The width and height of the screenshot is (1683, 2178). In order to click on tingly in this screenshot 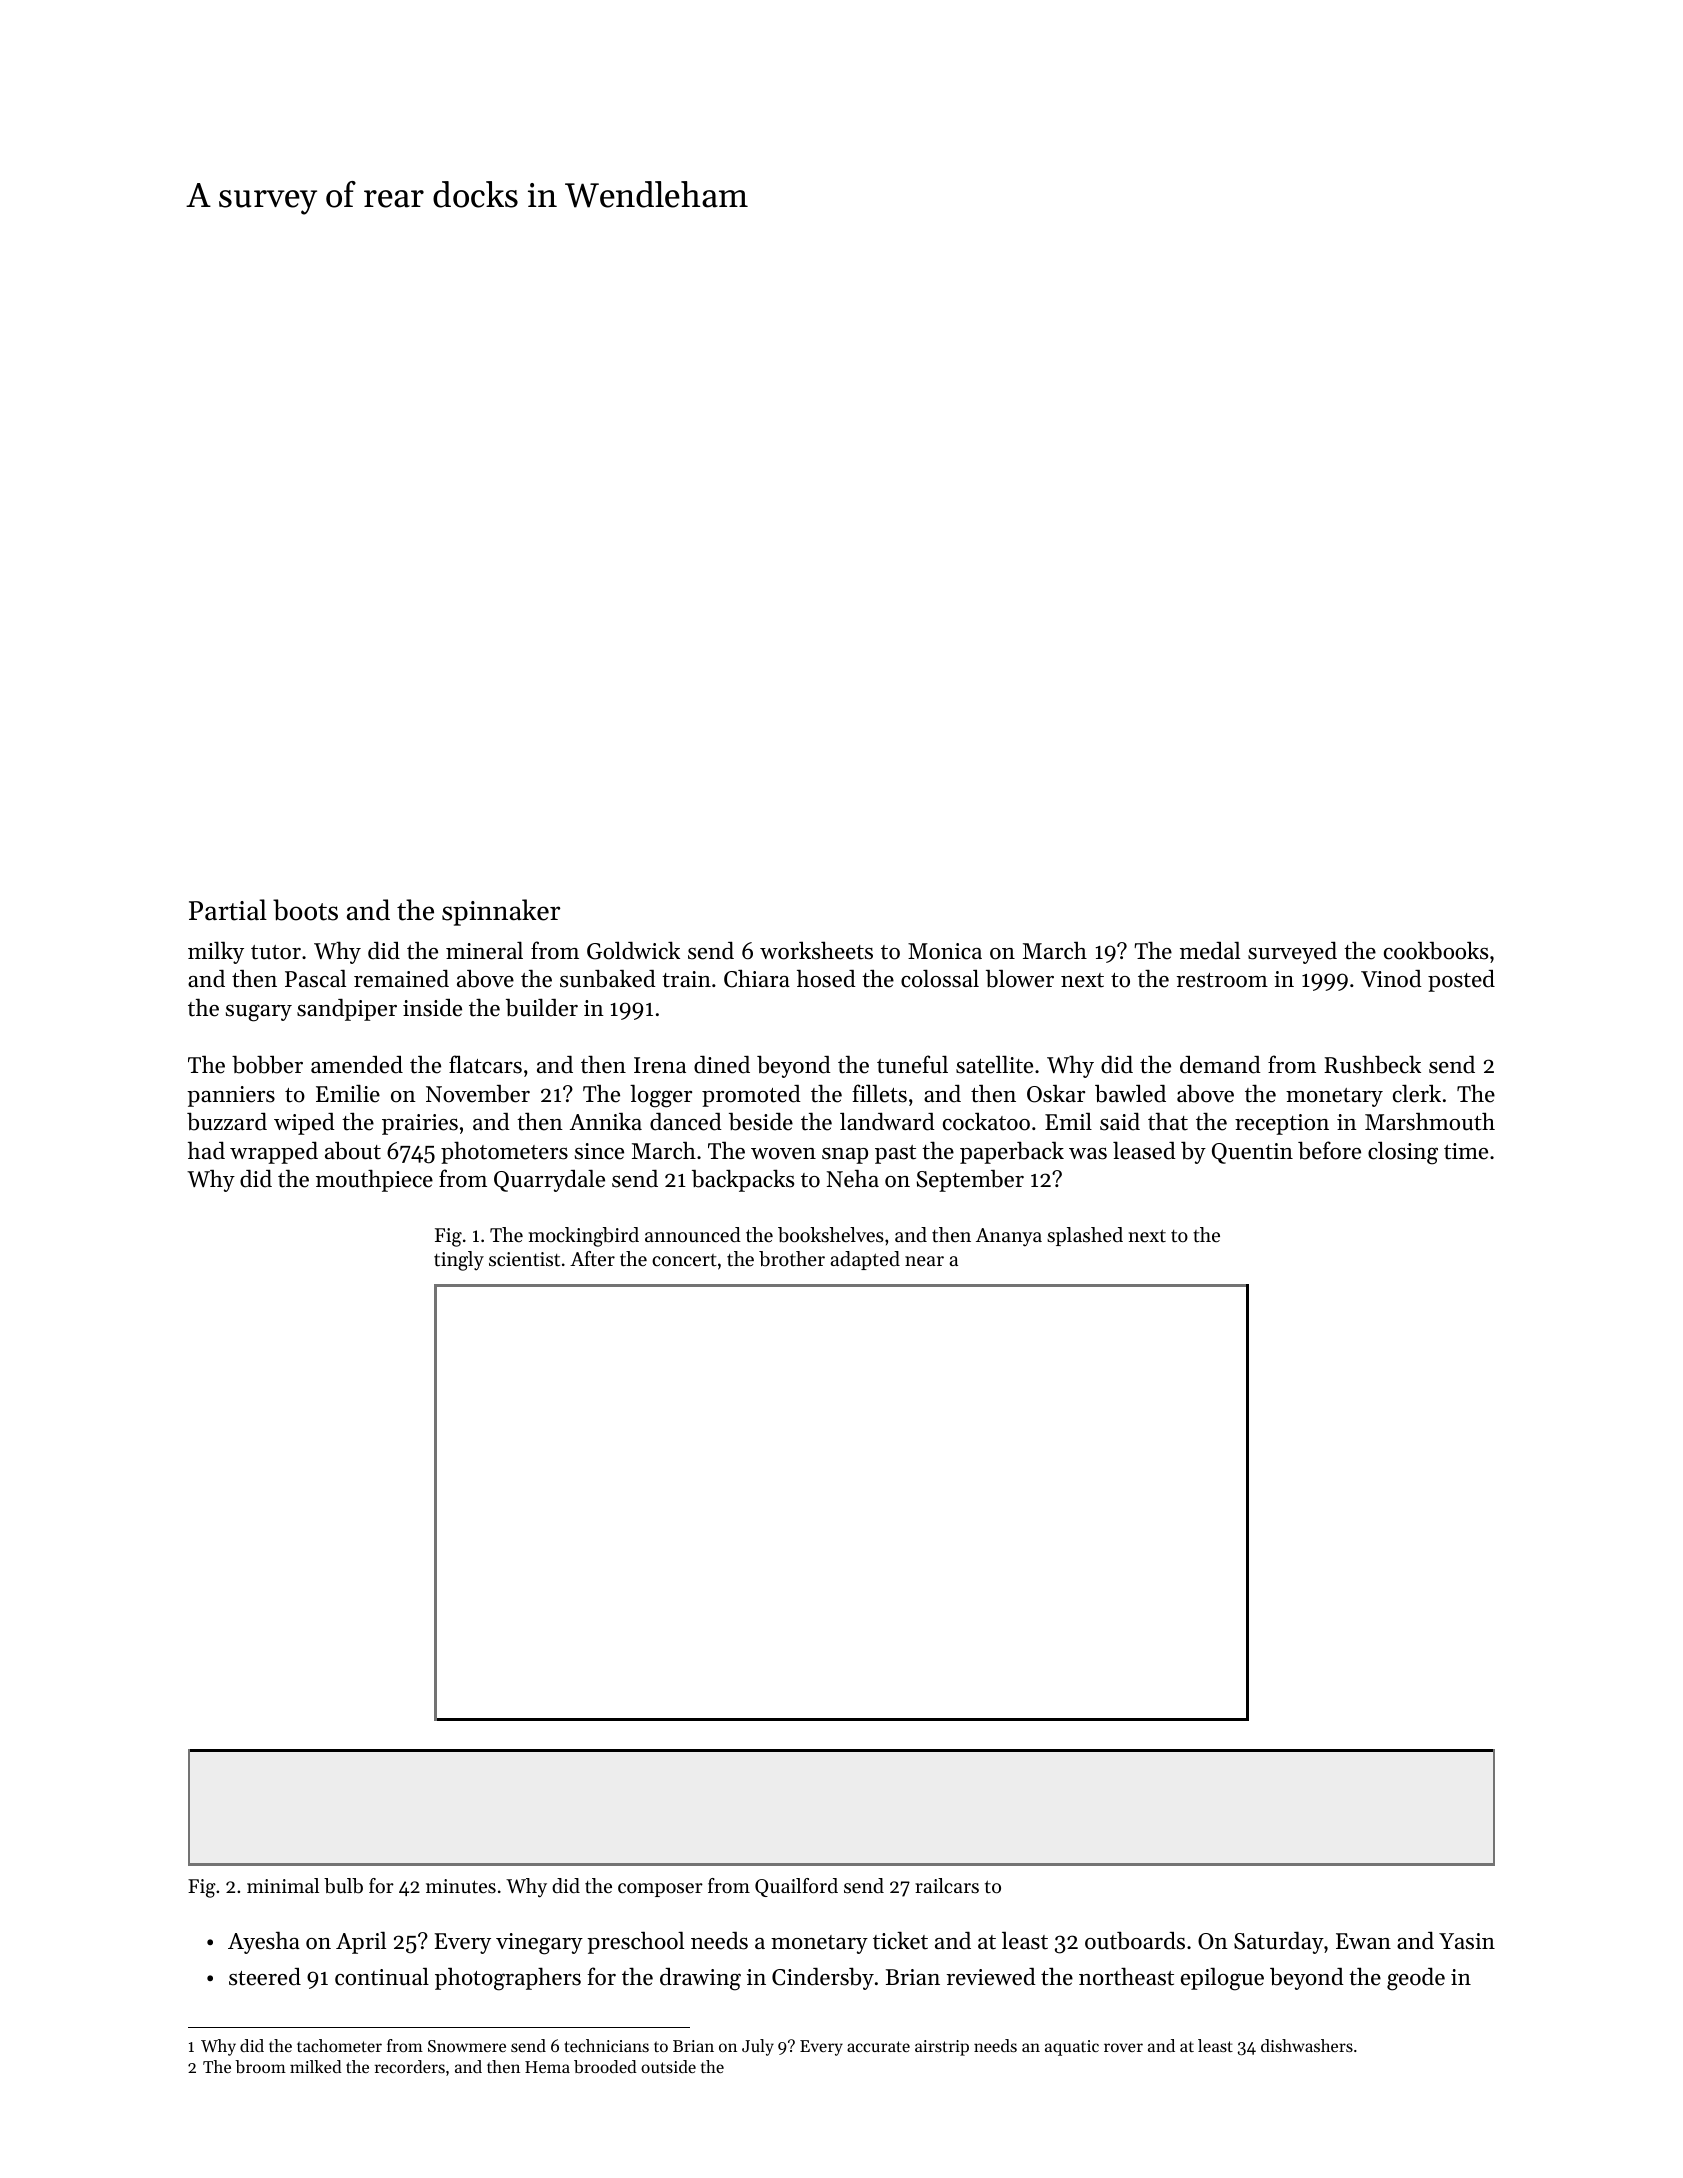, I will do `click(459, 1261)`.
